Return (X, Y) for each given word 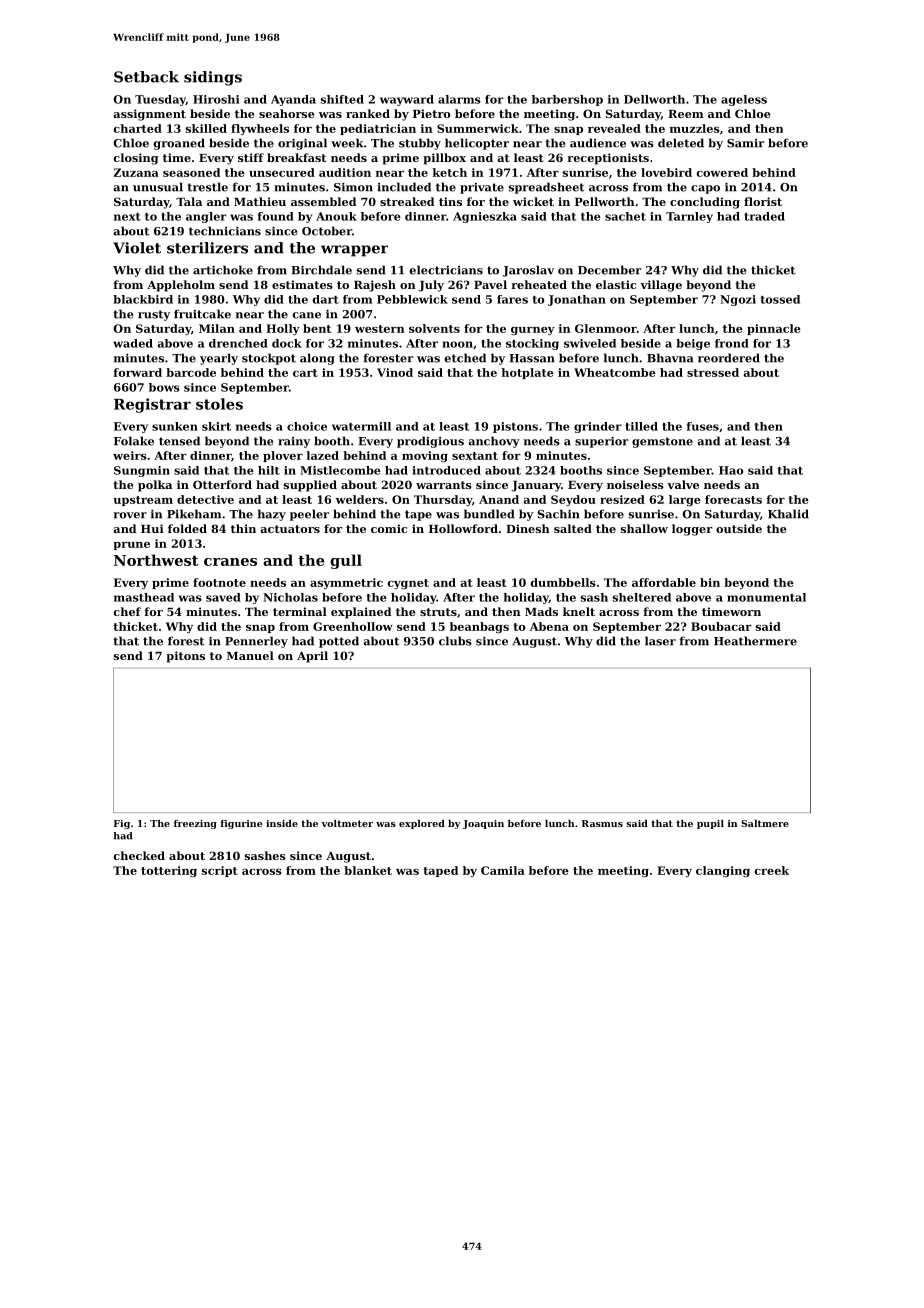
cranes (230, 562)
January (536, 486)
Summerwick (478, 128)
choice (307, 426)
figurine (241, 824)
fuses (703, 426)
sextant (475, 456)
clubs (455, 641)
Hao (731, 470)
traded (764, 216)
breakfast (296, 157)
